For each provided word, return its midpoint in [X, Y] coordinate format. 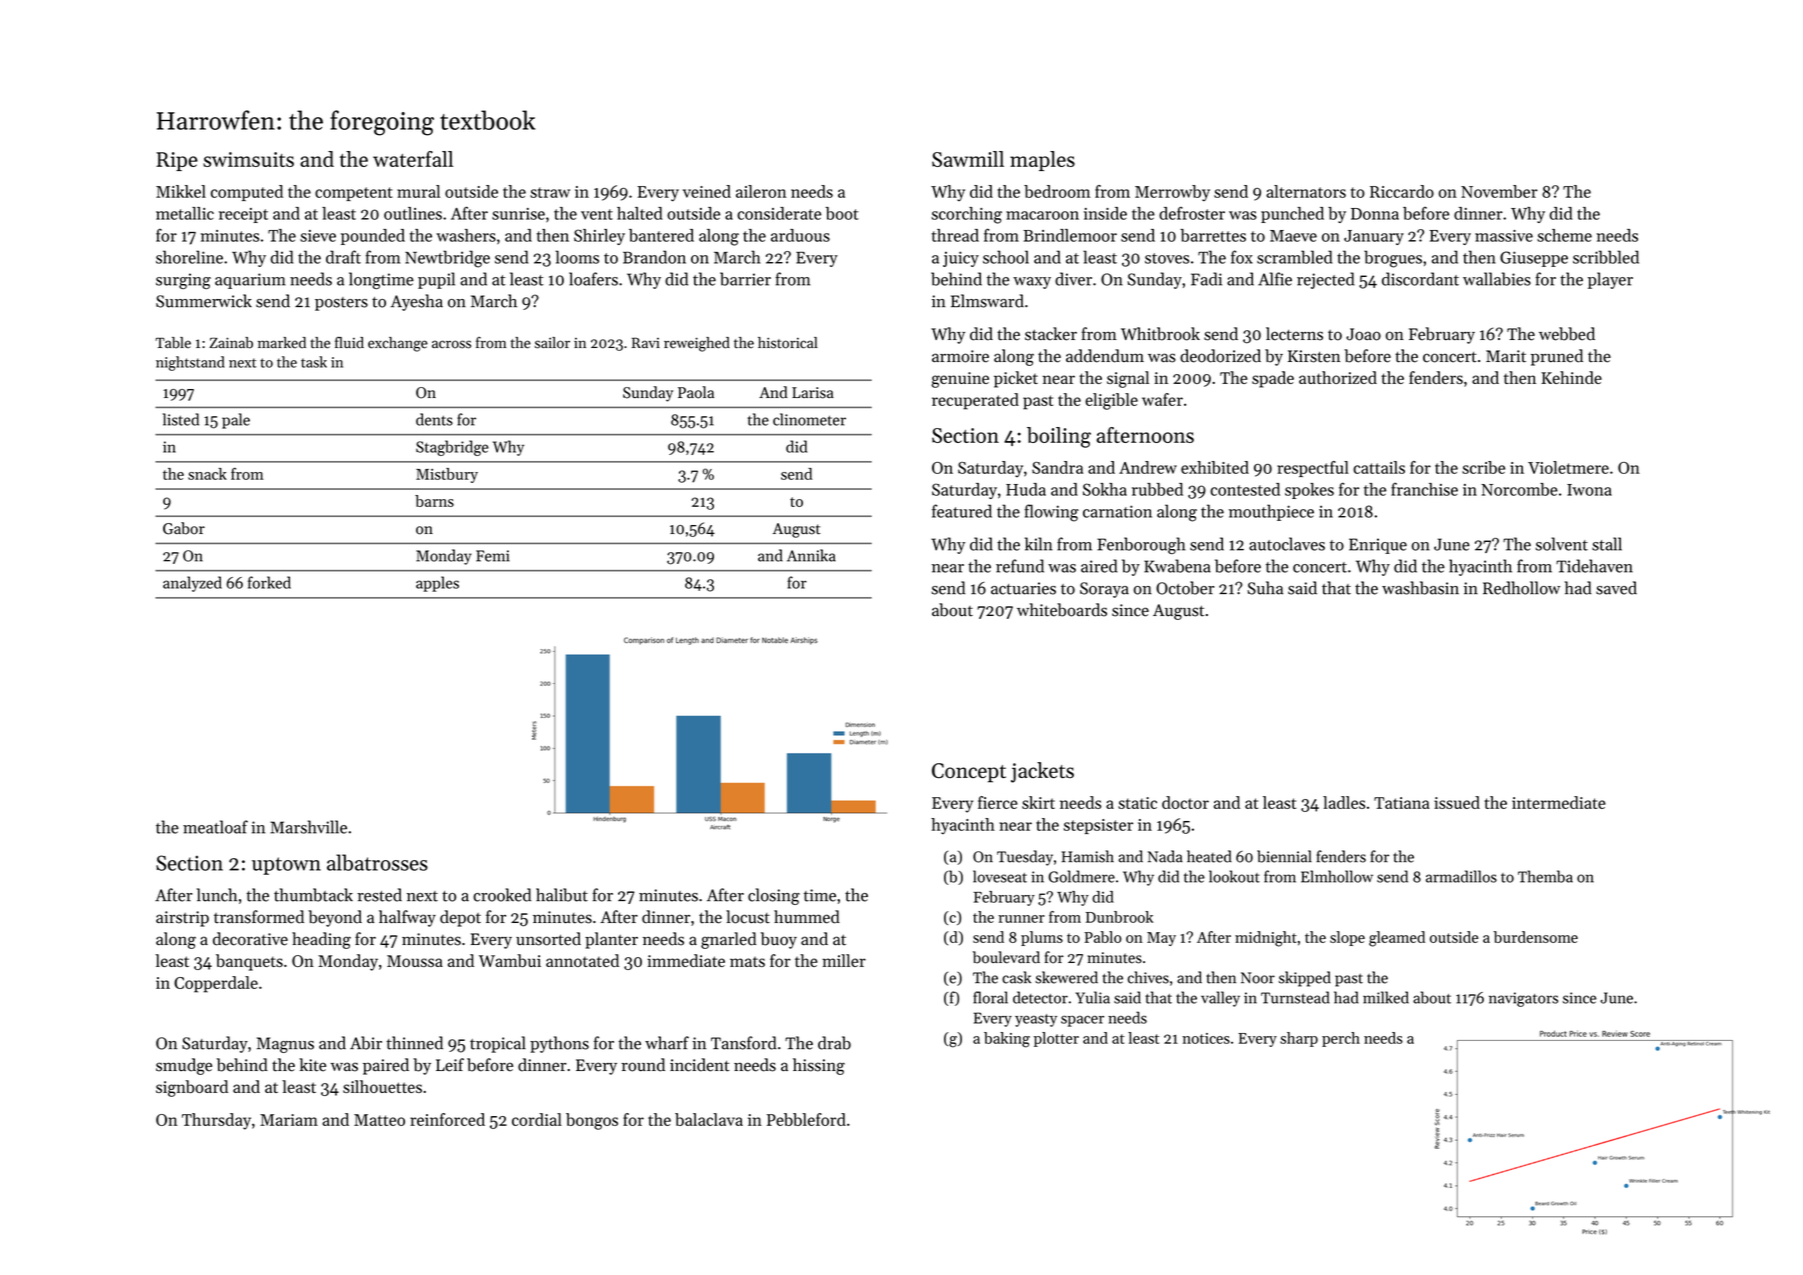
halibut [562, 895]
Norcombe [1519, 489]
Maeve [1293, 236]
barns [434, 501]
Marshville [308, 827]
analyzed [192, 584]
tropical [498, 1044]
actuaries [1023, 588]
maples [1042, 161]
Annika [811, 555]
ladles [1344, 802]
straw [550, 192]
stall [1607, 544]
